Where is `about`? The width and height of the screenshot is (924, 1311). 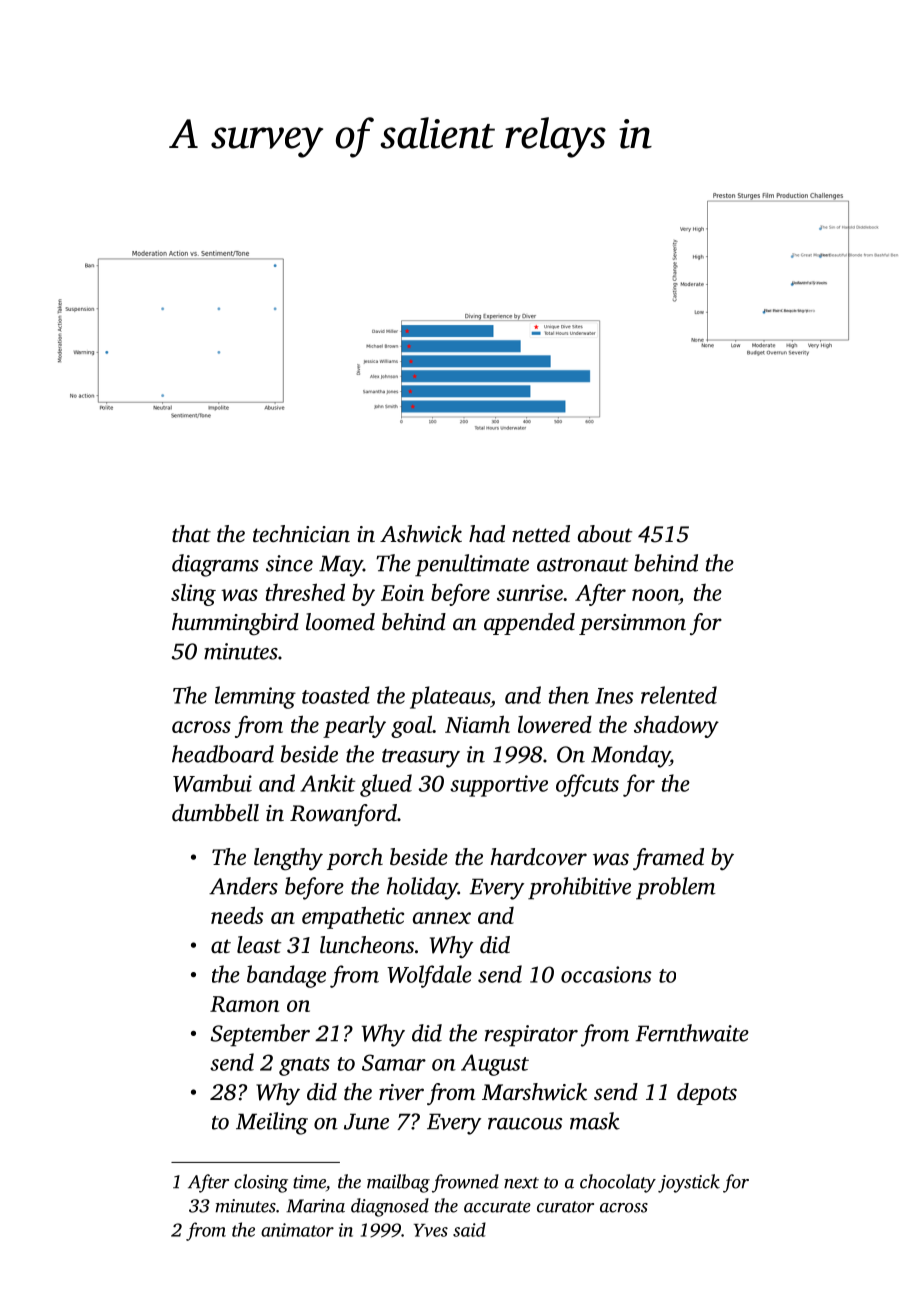
about is located at coordinates (605, 534).
